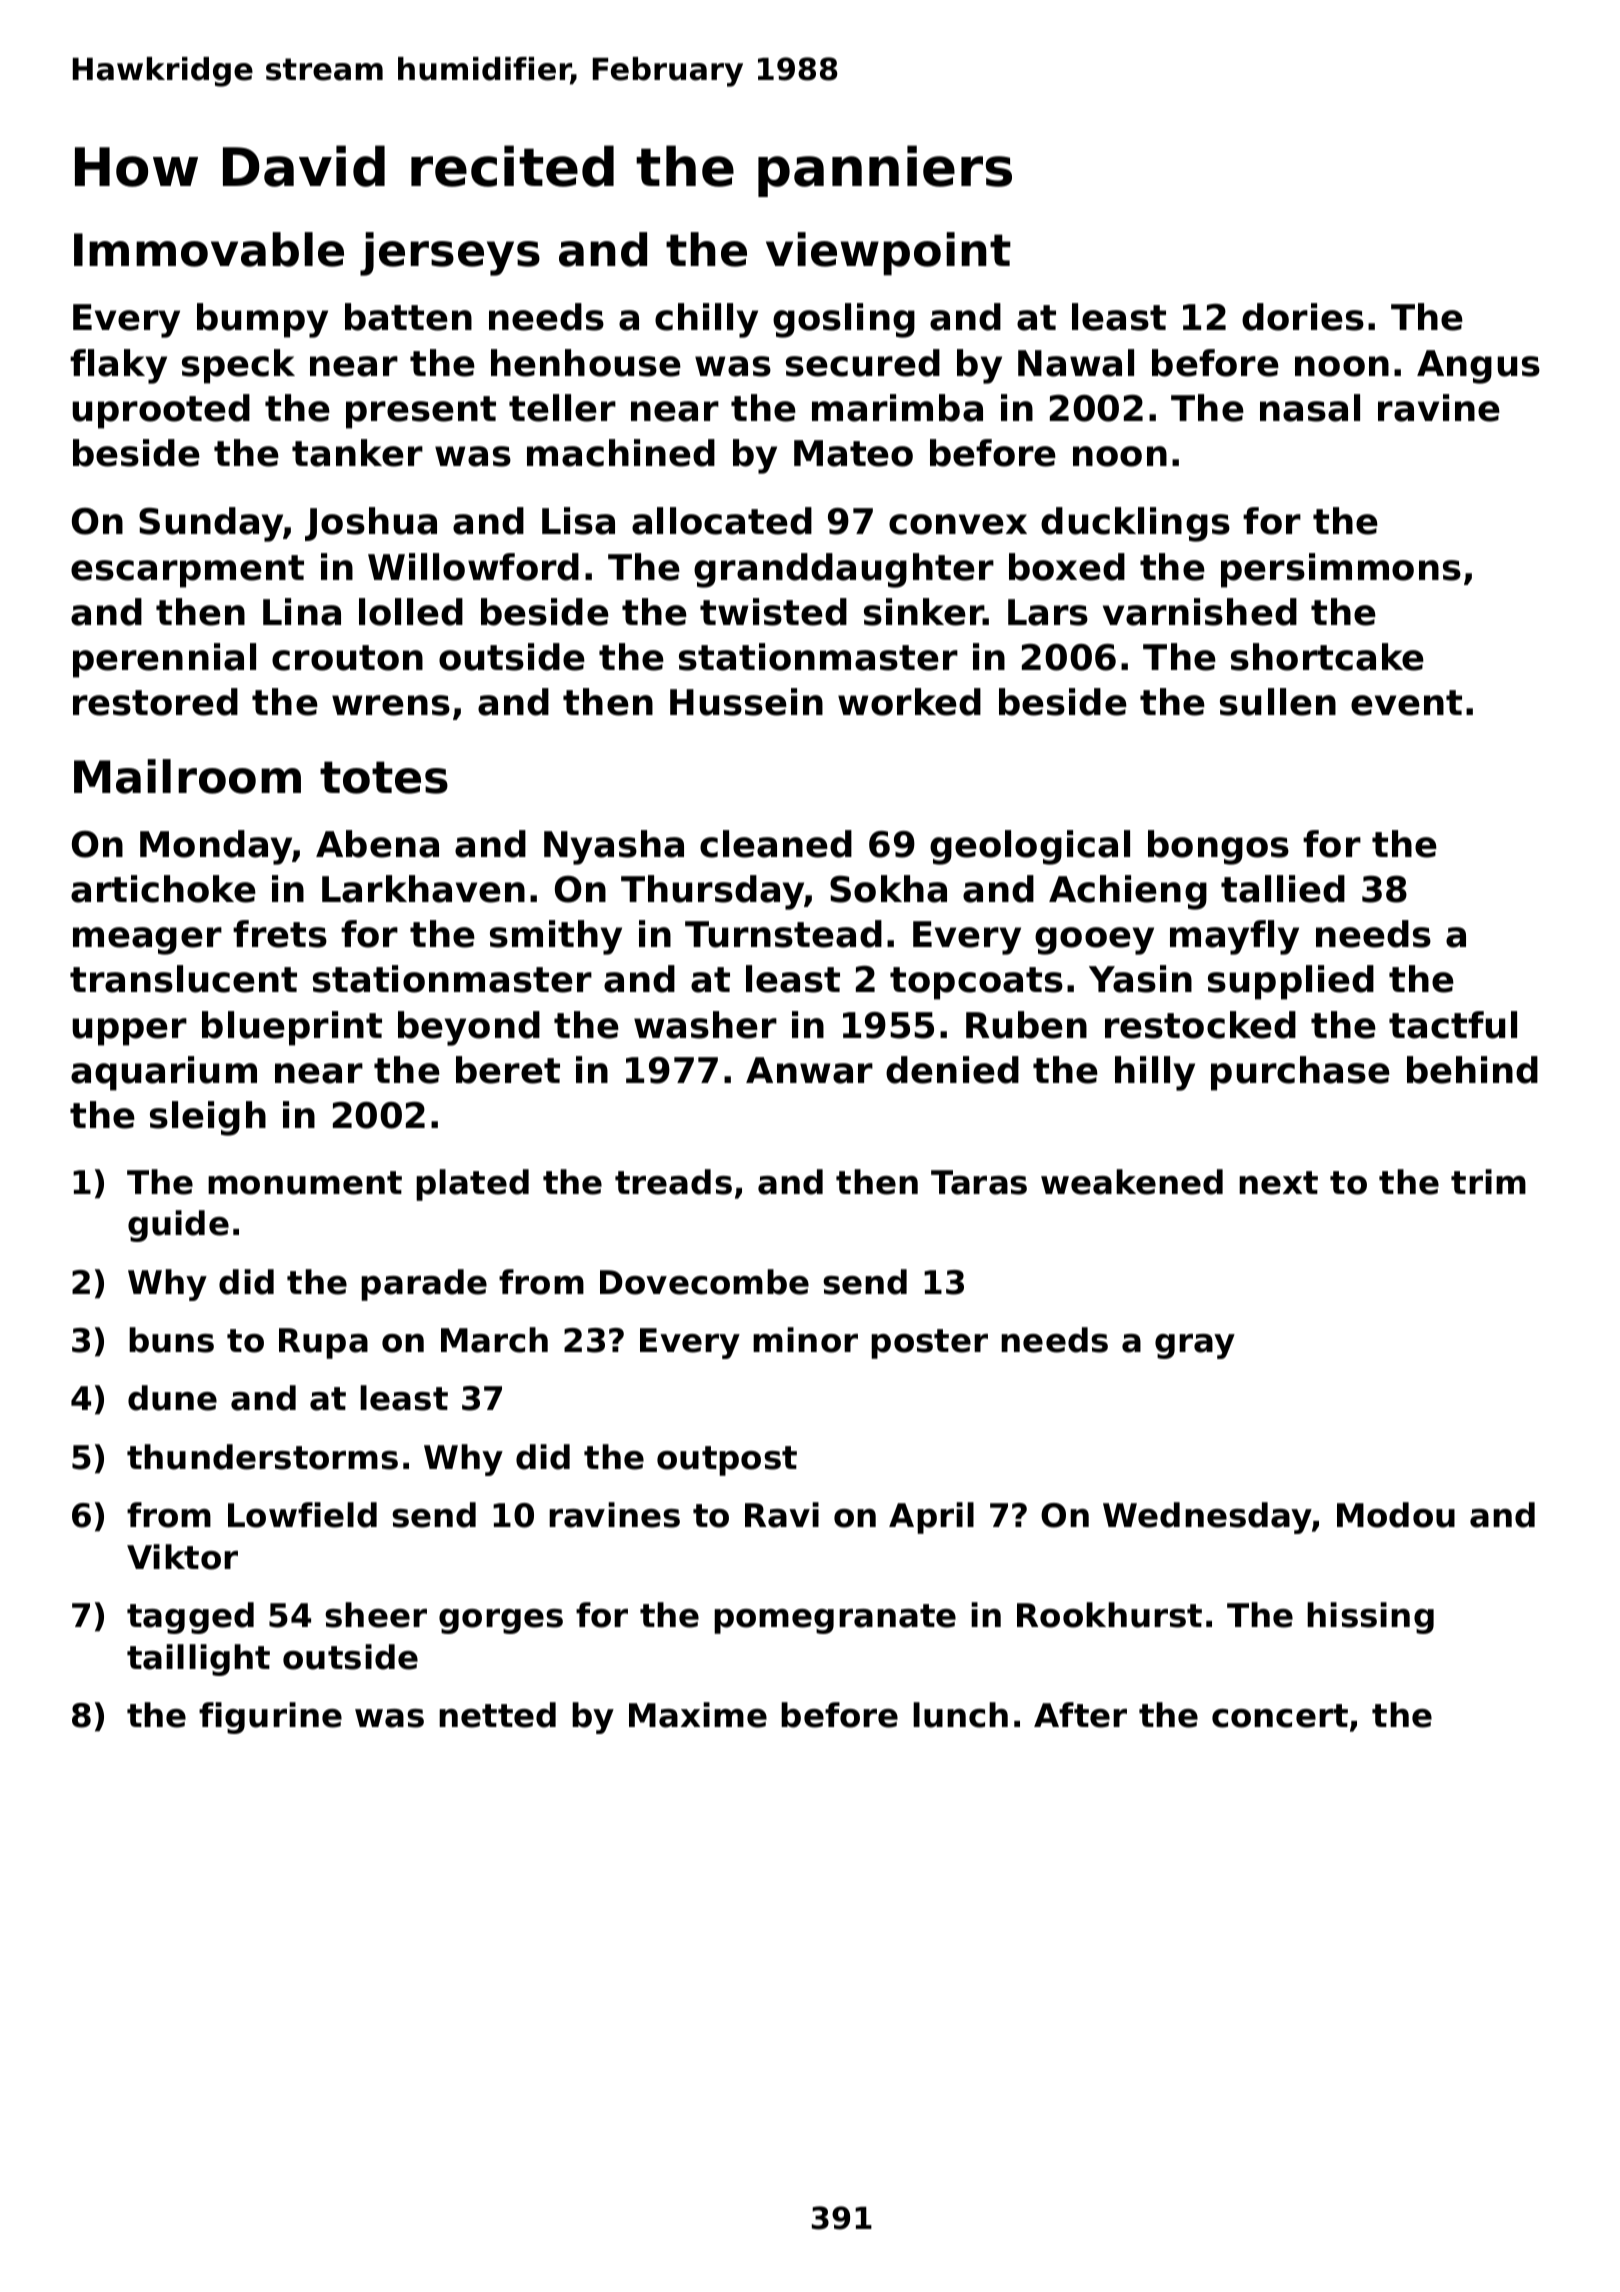  What do you see at coordinates (1280, 1716) in the screenshot?
I see `concert` at bounding box center [1280, 1716].
